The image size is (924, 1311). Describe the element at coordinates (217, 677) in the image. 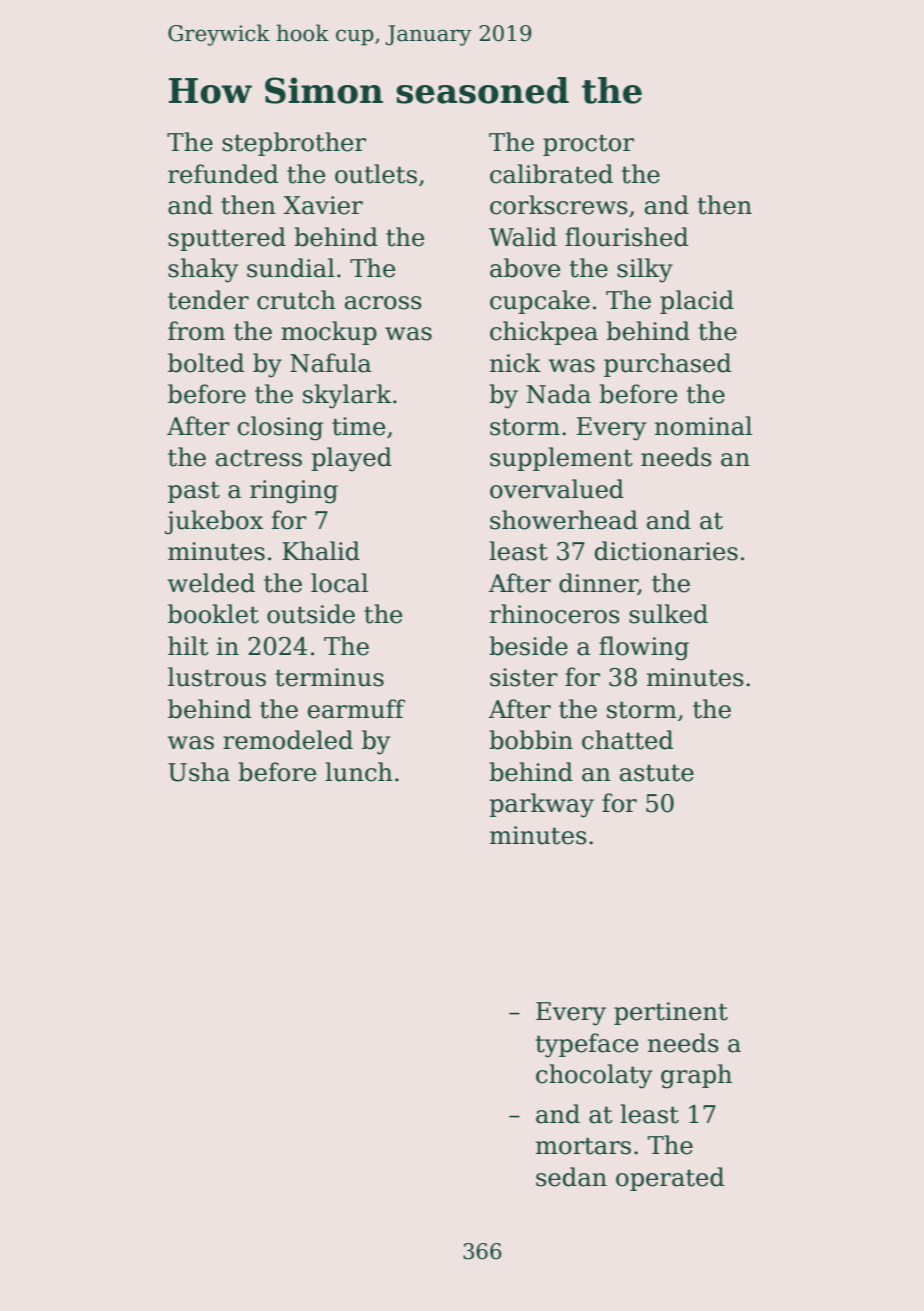

I see `lustrous` at that location.
